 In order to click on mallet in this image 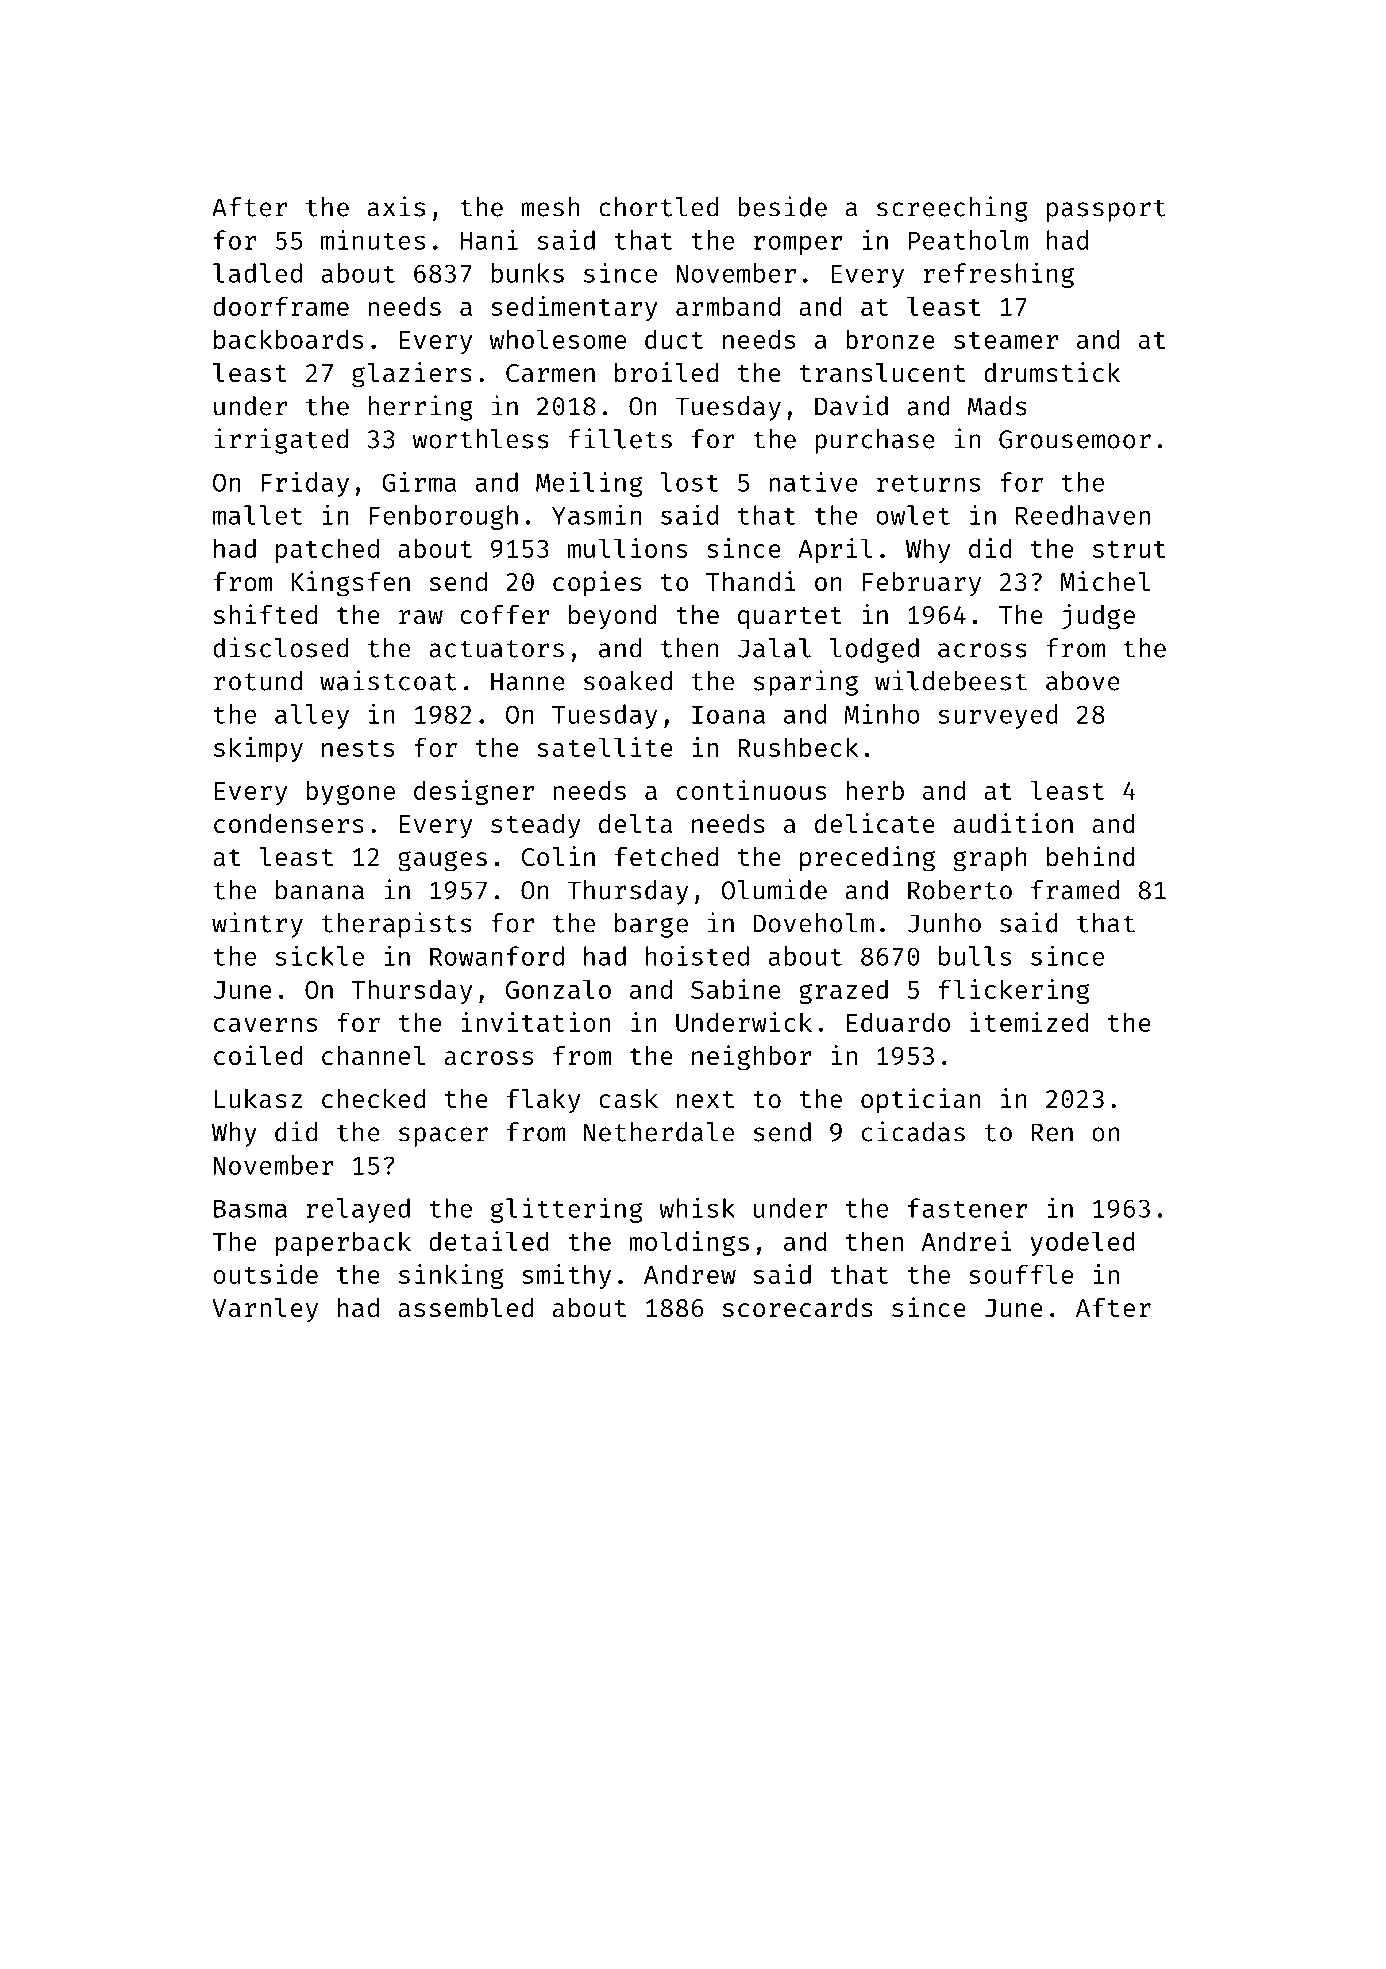, I will do `click(257, 515)`.
